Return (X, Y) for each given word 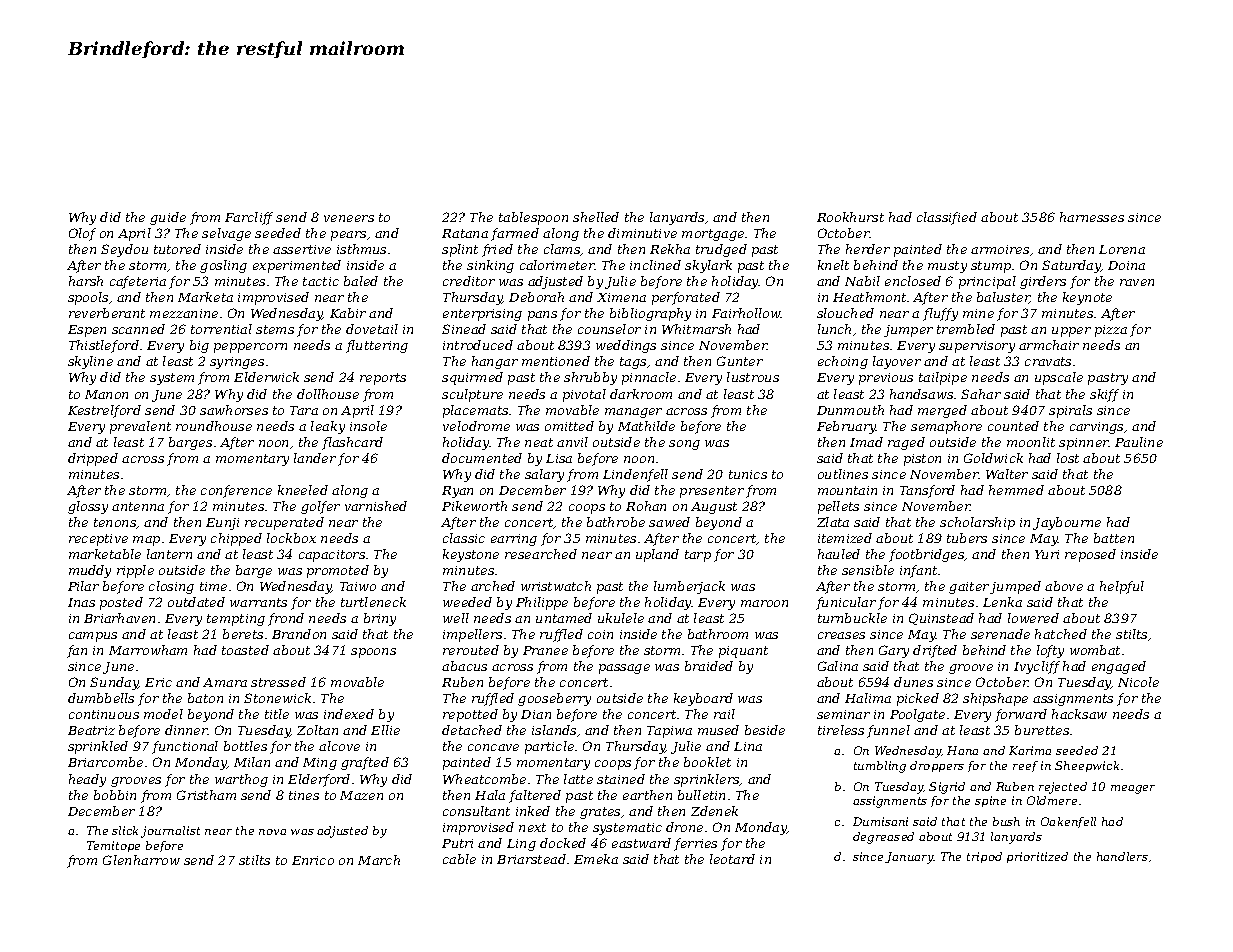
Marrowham (148, 650)
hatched (1061, 634)
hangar (495, 362)
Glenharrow (141, 860)
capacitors (332, 556)
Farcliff (249, 218)
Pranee (545, 650)
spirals (1070, 411)
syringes (237, 363)
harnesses (1092, 217)
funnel (888, 731)
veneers (349, 218)
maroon (764, 603)
